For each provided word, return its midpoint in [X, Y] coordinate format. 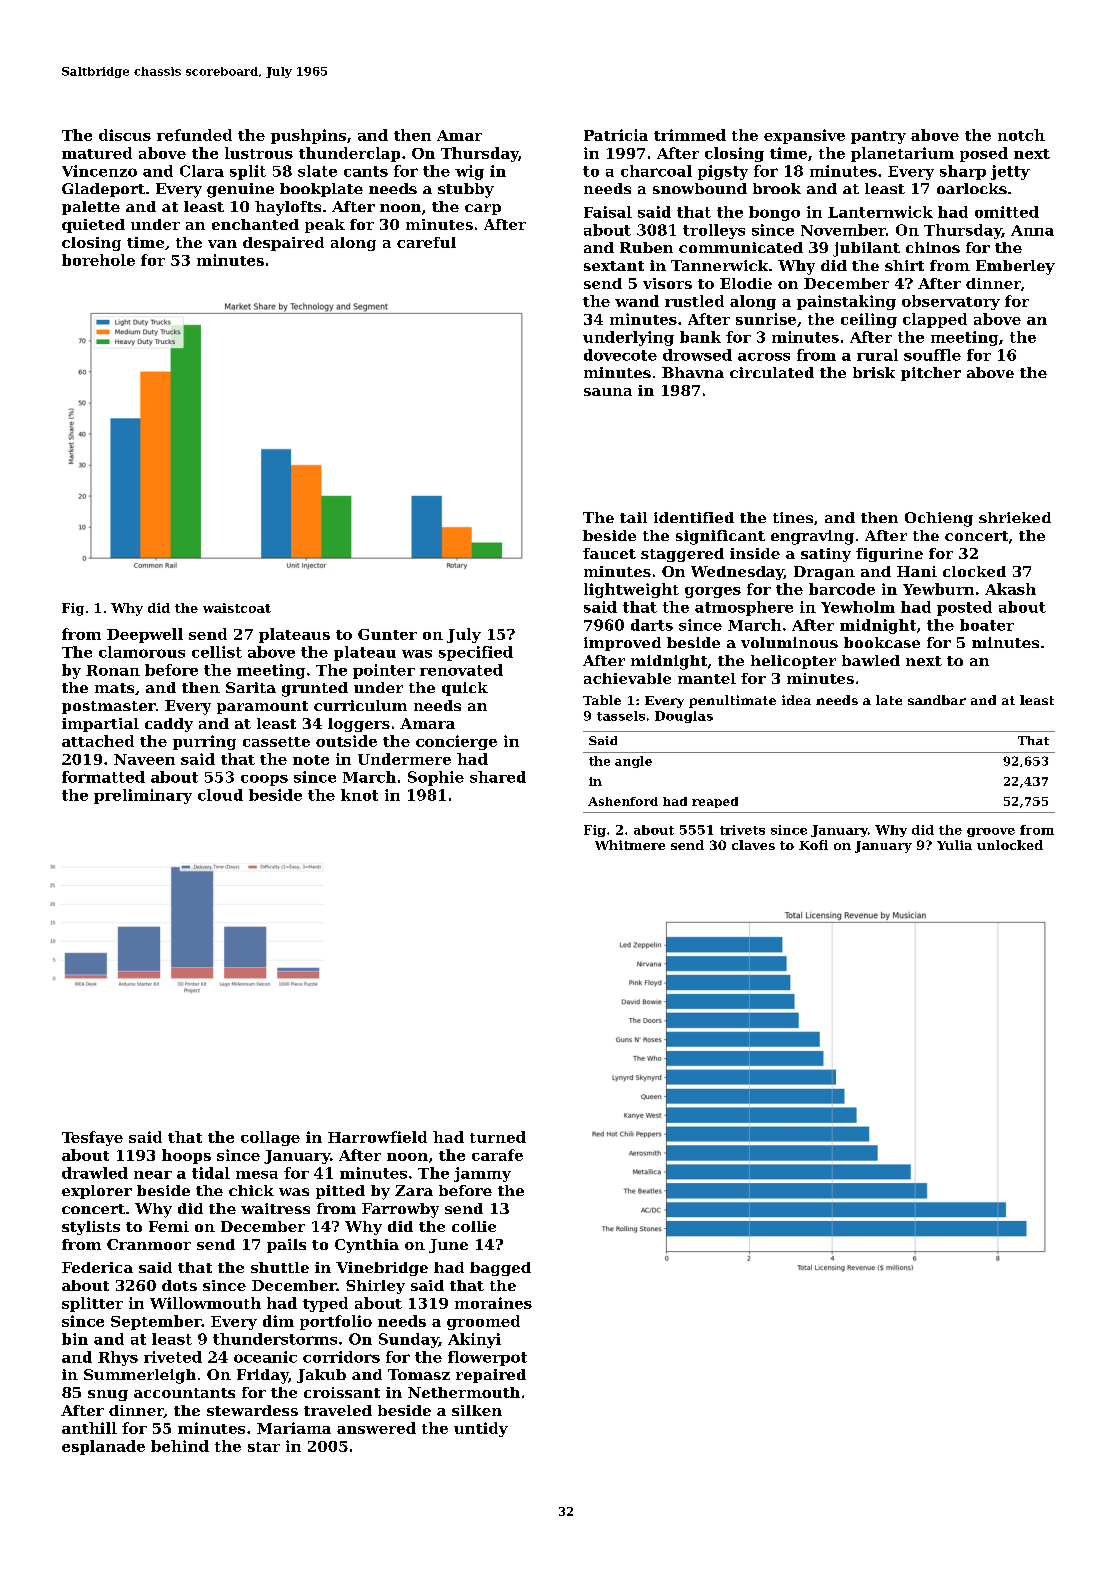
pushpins [308, 136]
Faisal [608, 212]
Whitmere [630, 845]
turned [498, 1137]
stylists [91, 1228]
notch [1021, 135]
